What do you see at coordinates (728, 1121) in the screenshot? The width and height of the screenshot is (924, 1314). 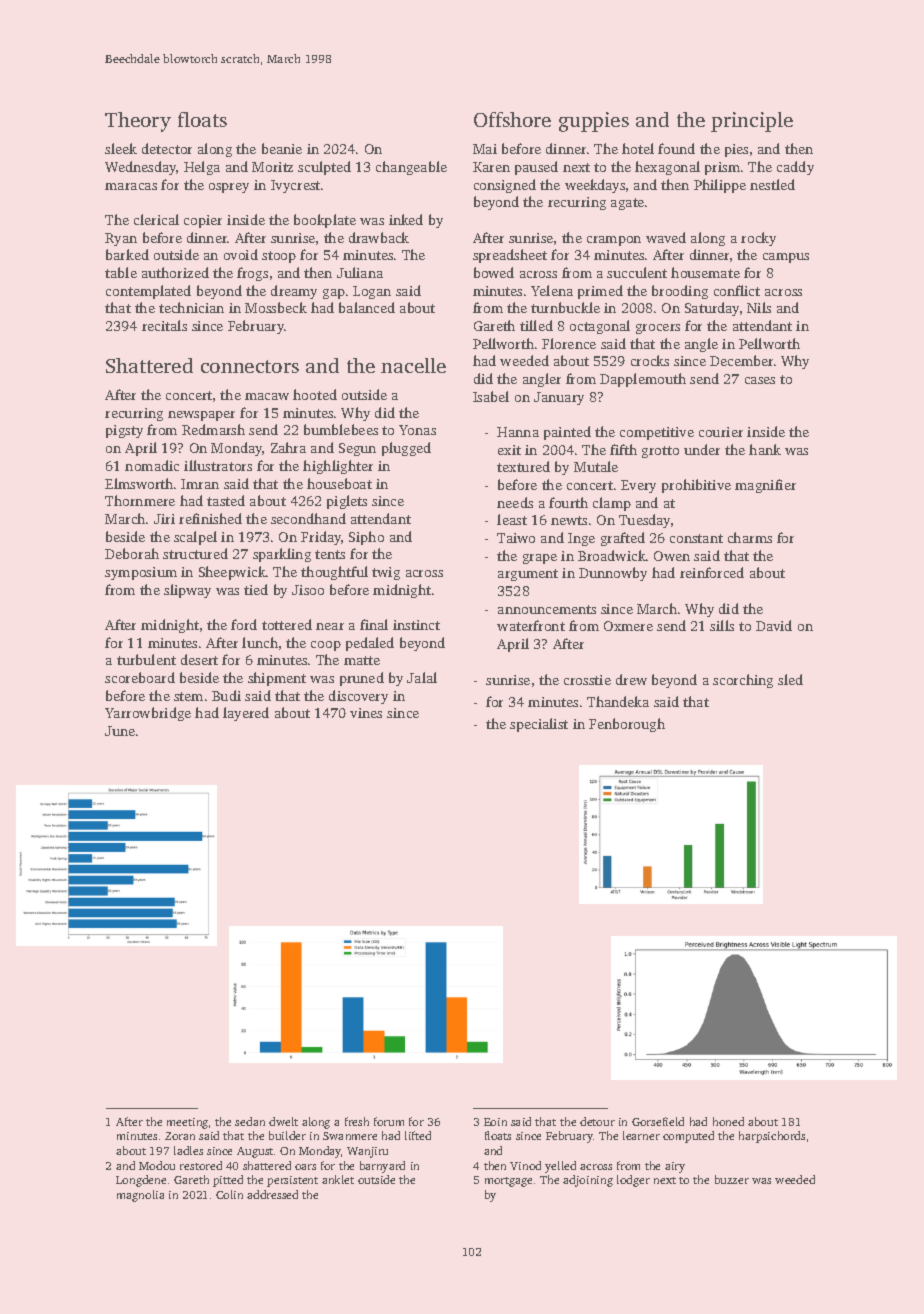 I see `honed` at bounding box center [728, 1121].
